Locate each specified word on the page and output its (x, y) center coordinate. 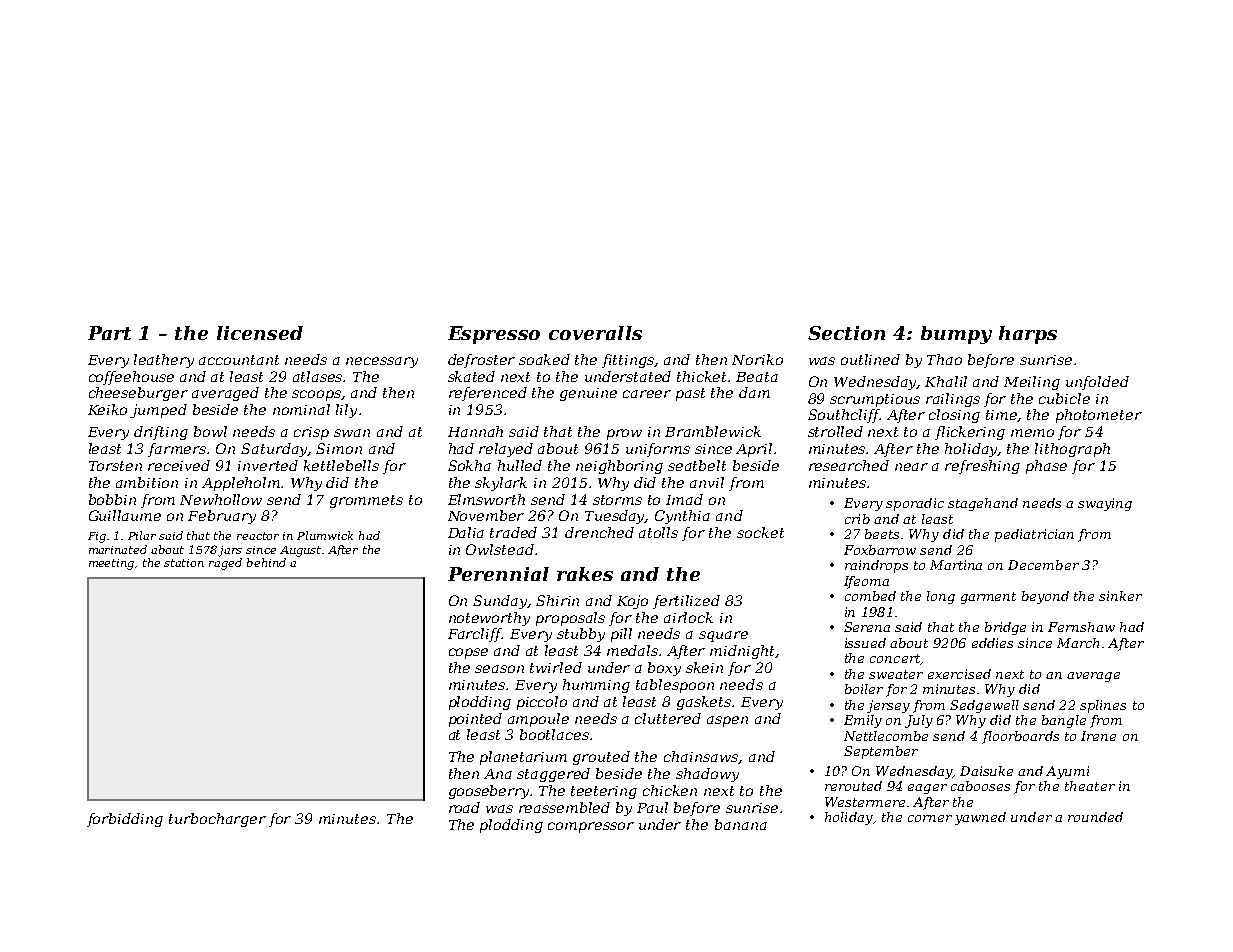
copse (468, 653)
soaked (544, 359)
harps (1028, 335)
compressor (591, 827)
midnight (742, 652)
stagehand (983, 504)
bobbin (112, 499)
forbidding (125, 820)
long (941, 597)
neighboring (619, 467)
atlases (318, 376)
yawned (980, 818)
